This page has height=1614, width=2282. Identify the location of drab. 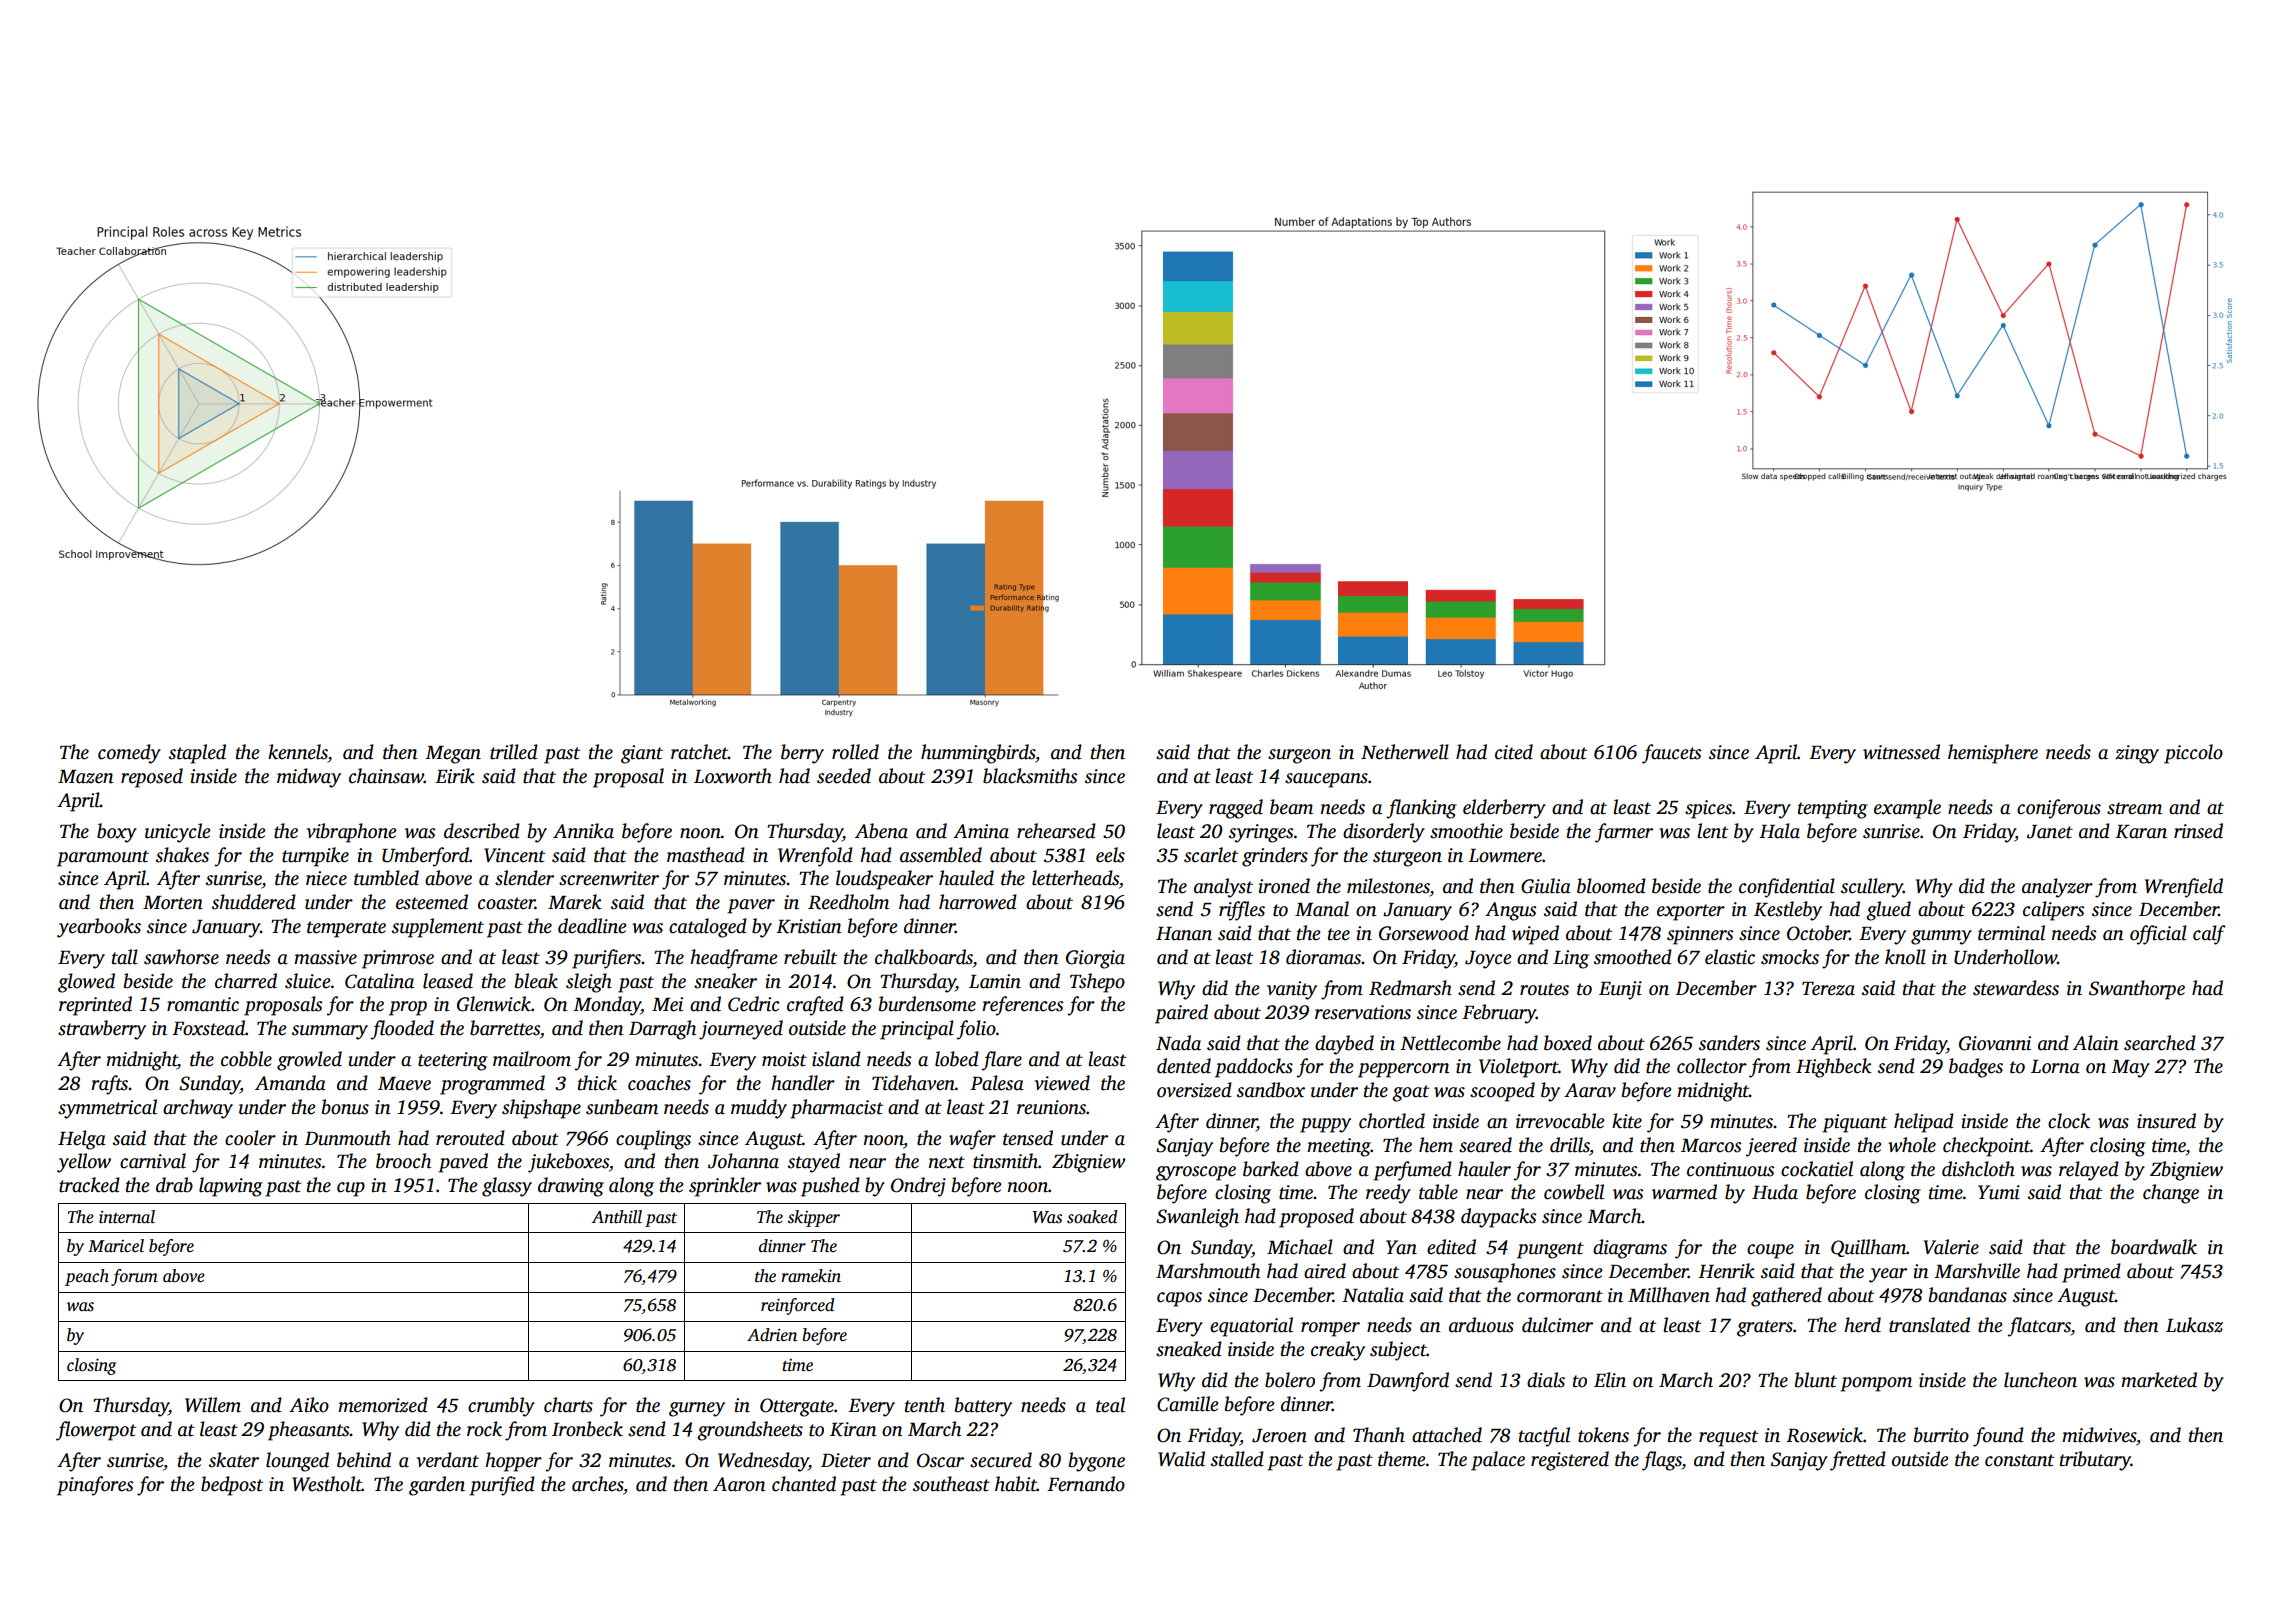
(174, 1185).
